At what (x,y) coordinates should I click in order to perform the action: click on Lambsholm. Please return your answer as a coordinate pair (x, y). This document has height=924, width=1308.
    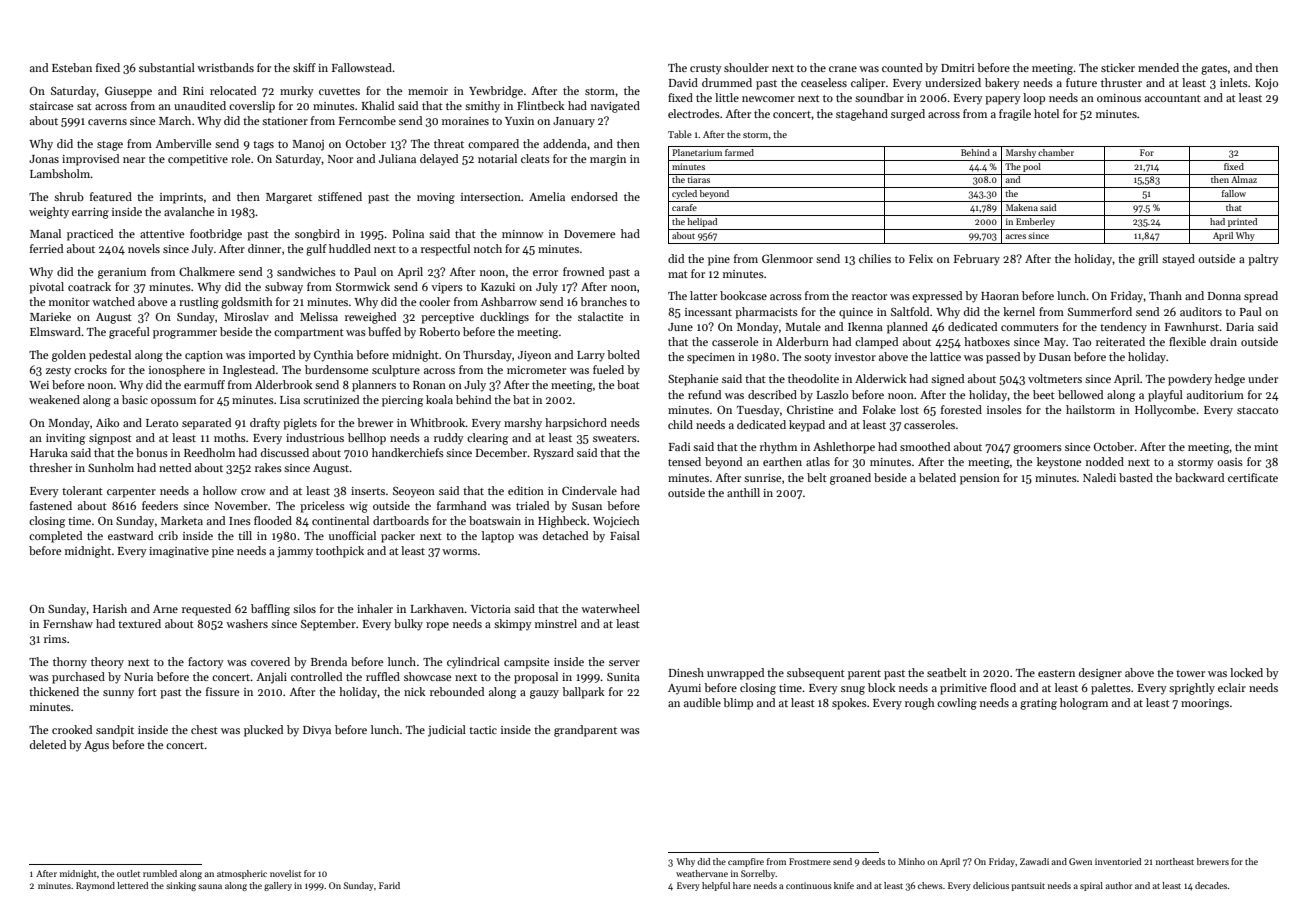
    Looking at the image, I should click on (60, 173).
